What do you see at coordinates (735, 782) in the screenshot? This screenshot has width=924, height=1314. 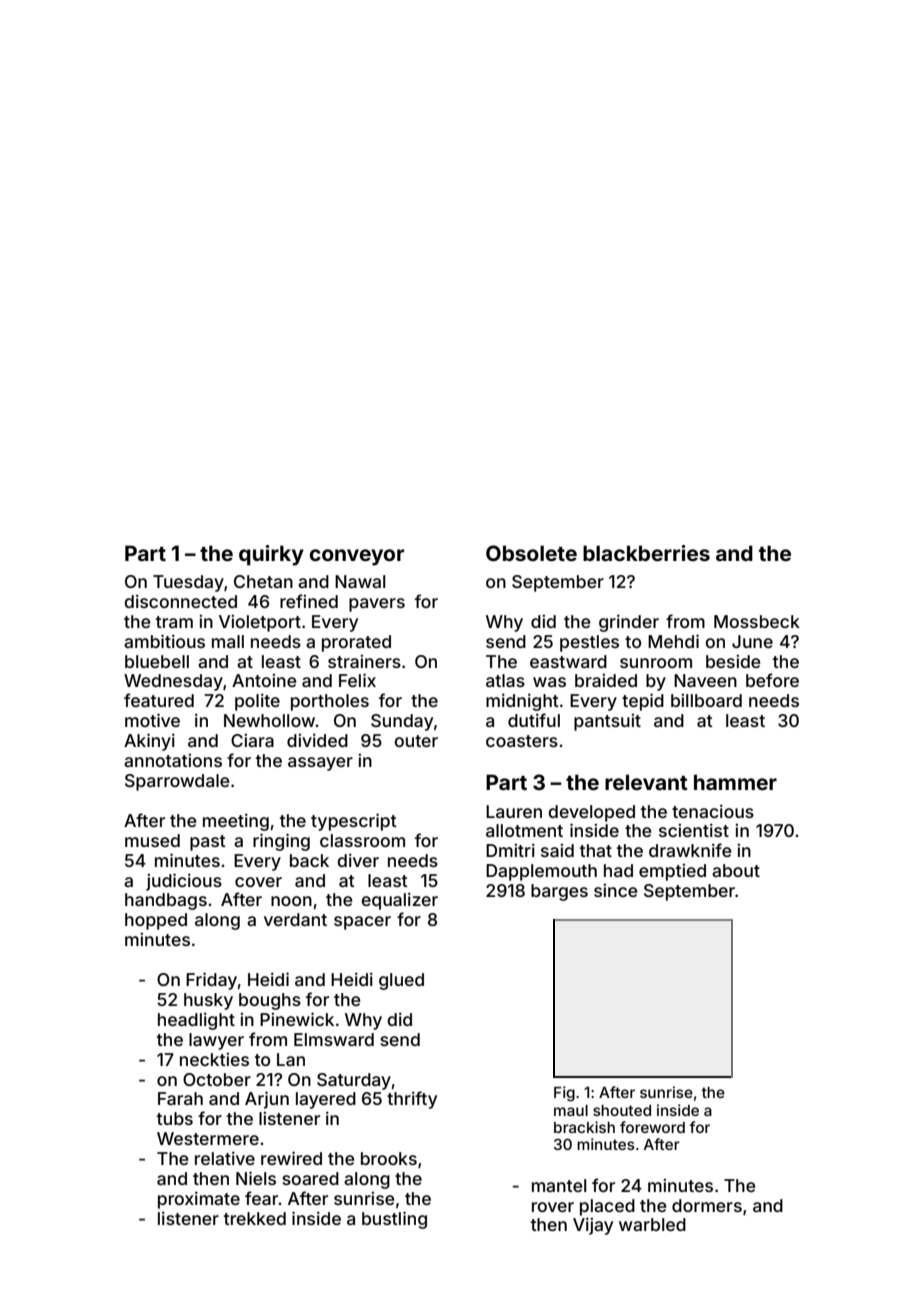 I see `hammer` at bounding box center [735, 782].
